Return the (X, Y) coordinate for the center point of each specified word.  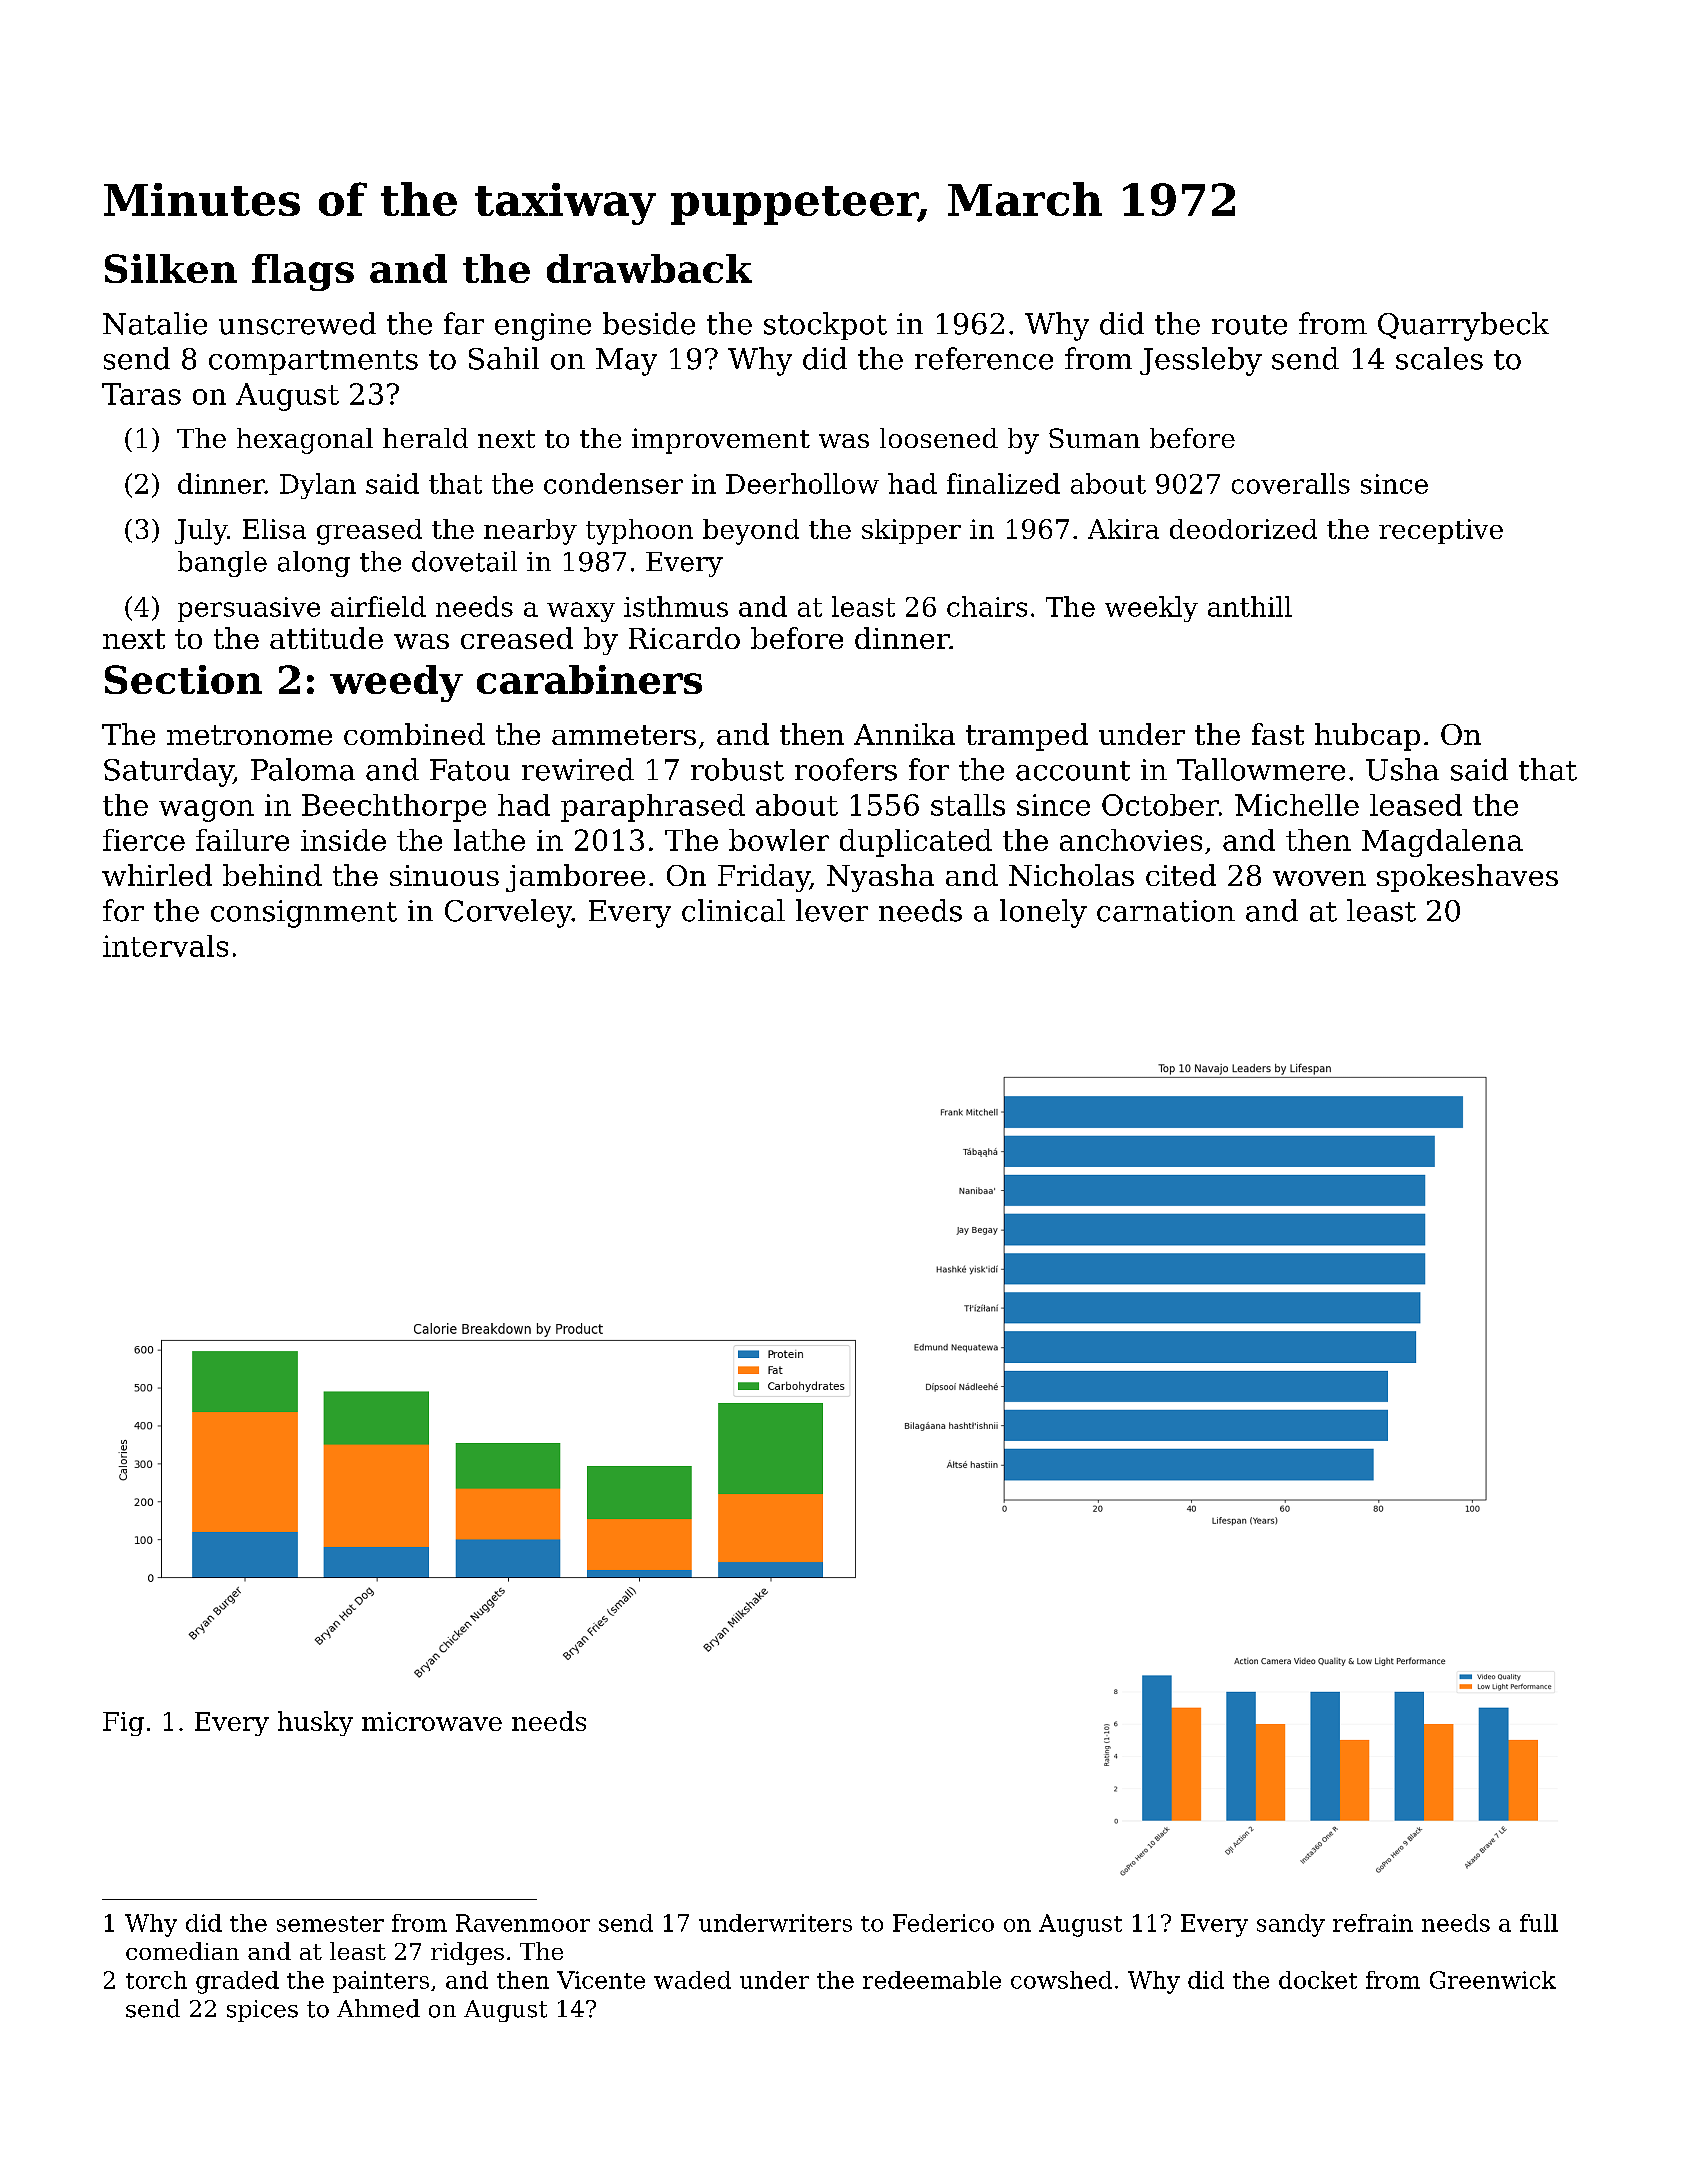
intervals (165, 946)
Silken (171, 268)
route (1249, 325)
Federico (943, 1923)
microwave (432, 1721)
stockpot (825, 326)
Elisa (274, 529)
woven (1319, 878)
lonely (1043, 913)
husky (315, 1723)
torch (156, 1980)
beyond (751, 532)
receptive (1441, 531)
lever (832, 910)
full (1539, 1923)
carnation (1166, 911)
